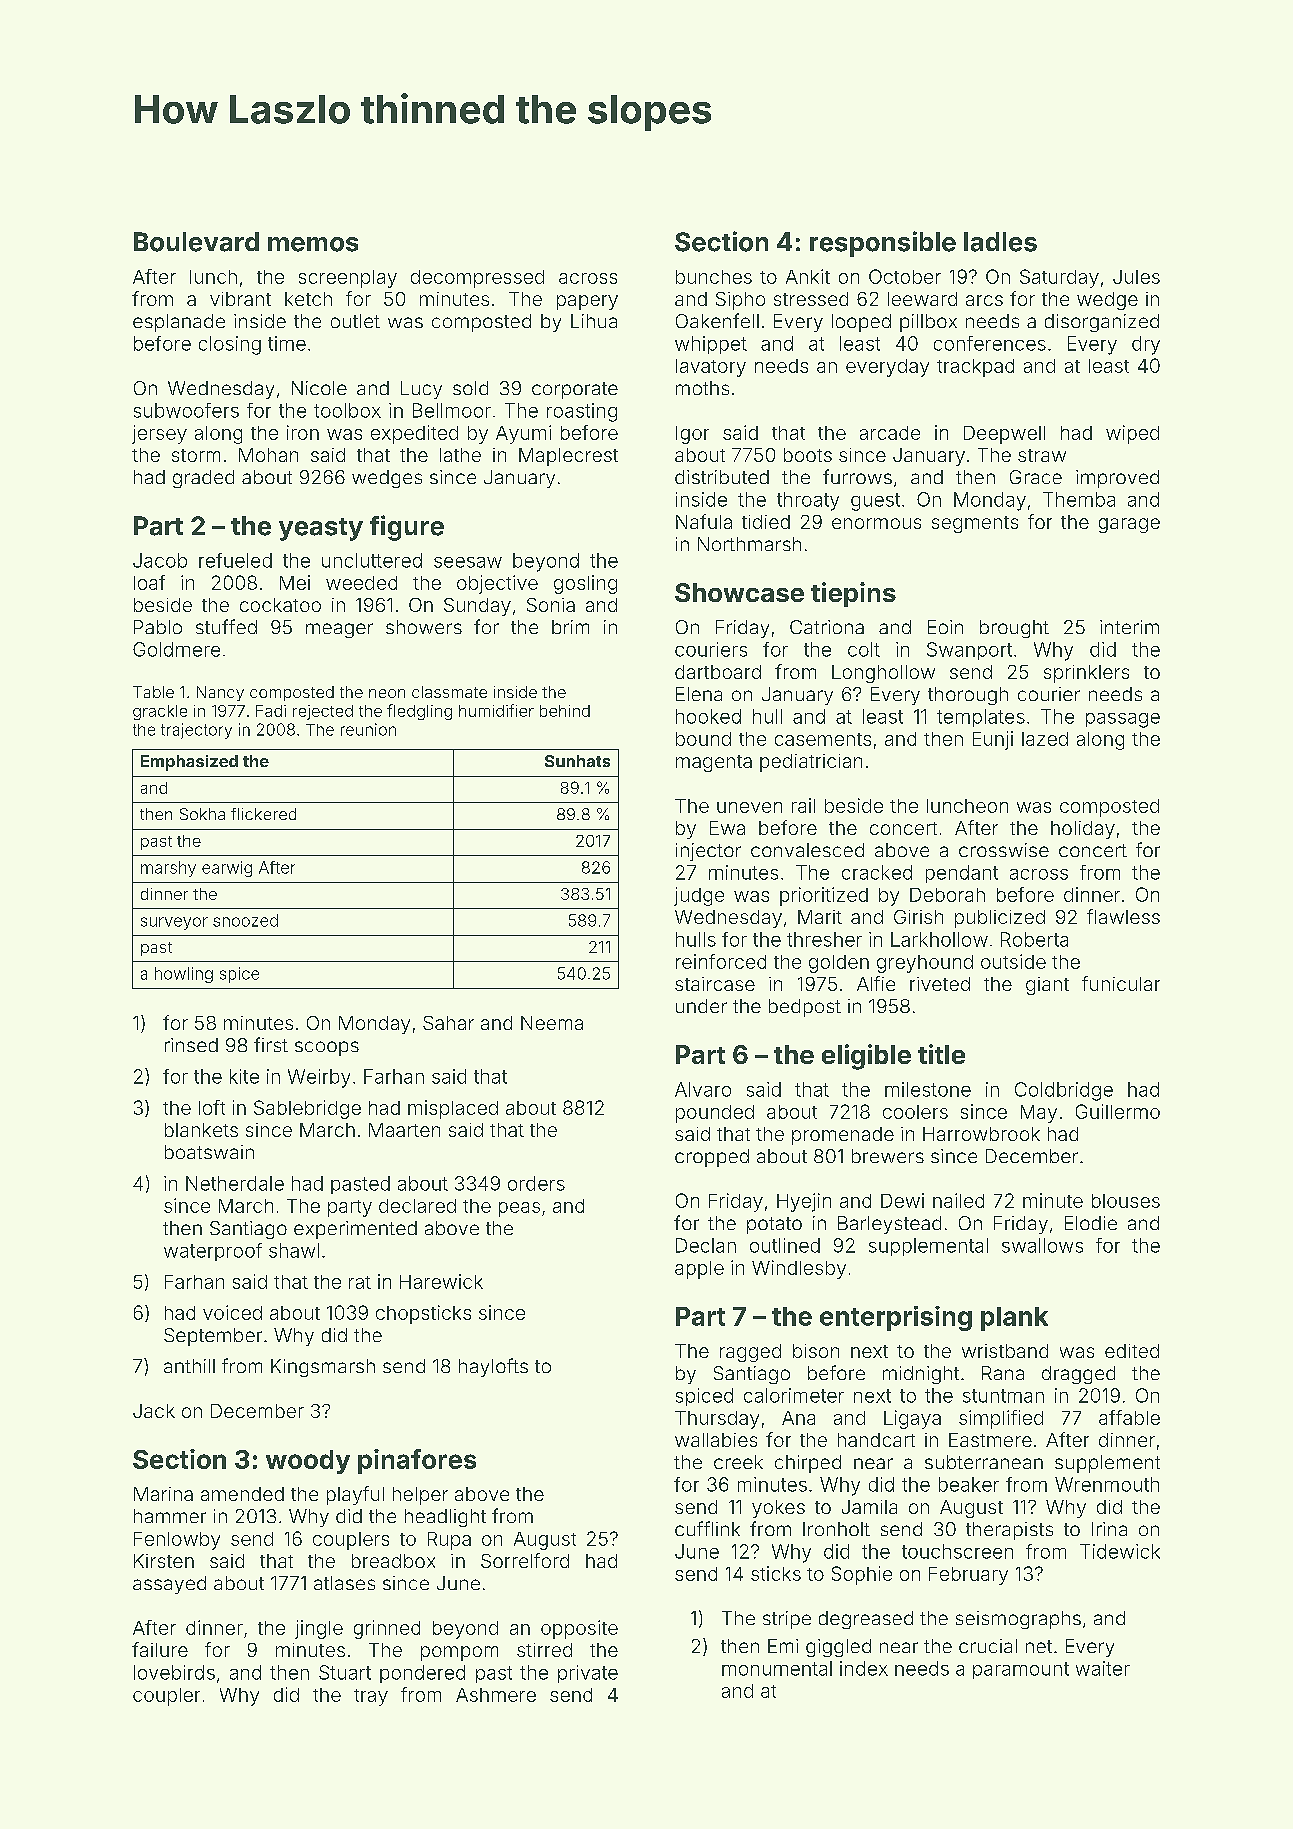 The width and height of the screenshot is (1293, 1829). Describe the element at coordinates (1064, 1091) in the screenshot. I see `Coldbridge` at that location.
